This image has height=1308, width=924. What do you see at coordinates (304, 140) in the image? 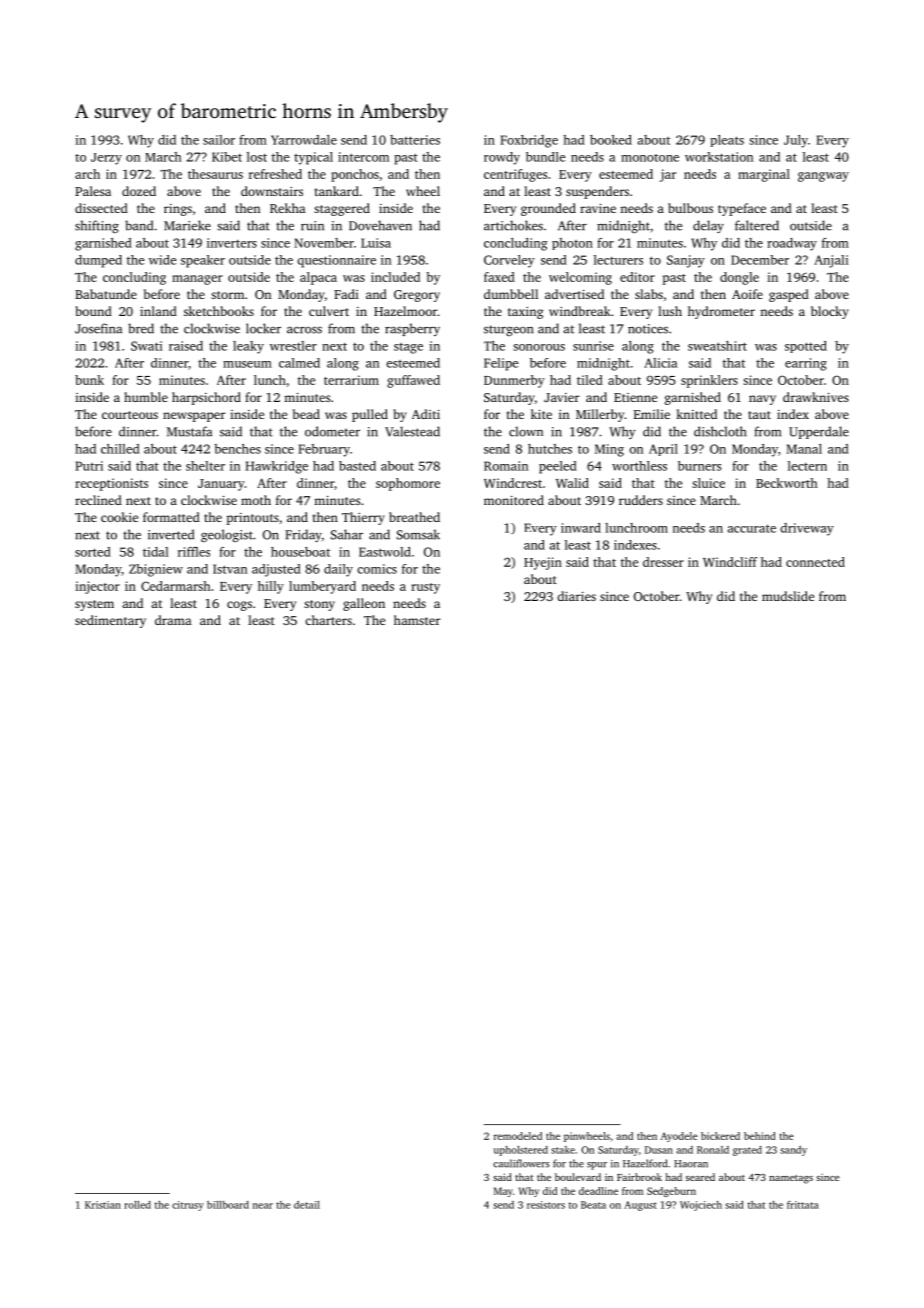
I see `Yarrowdale` at bounding box center [304, 140].
